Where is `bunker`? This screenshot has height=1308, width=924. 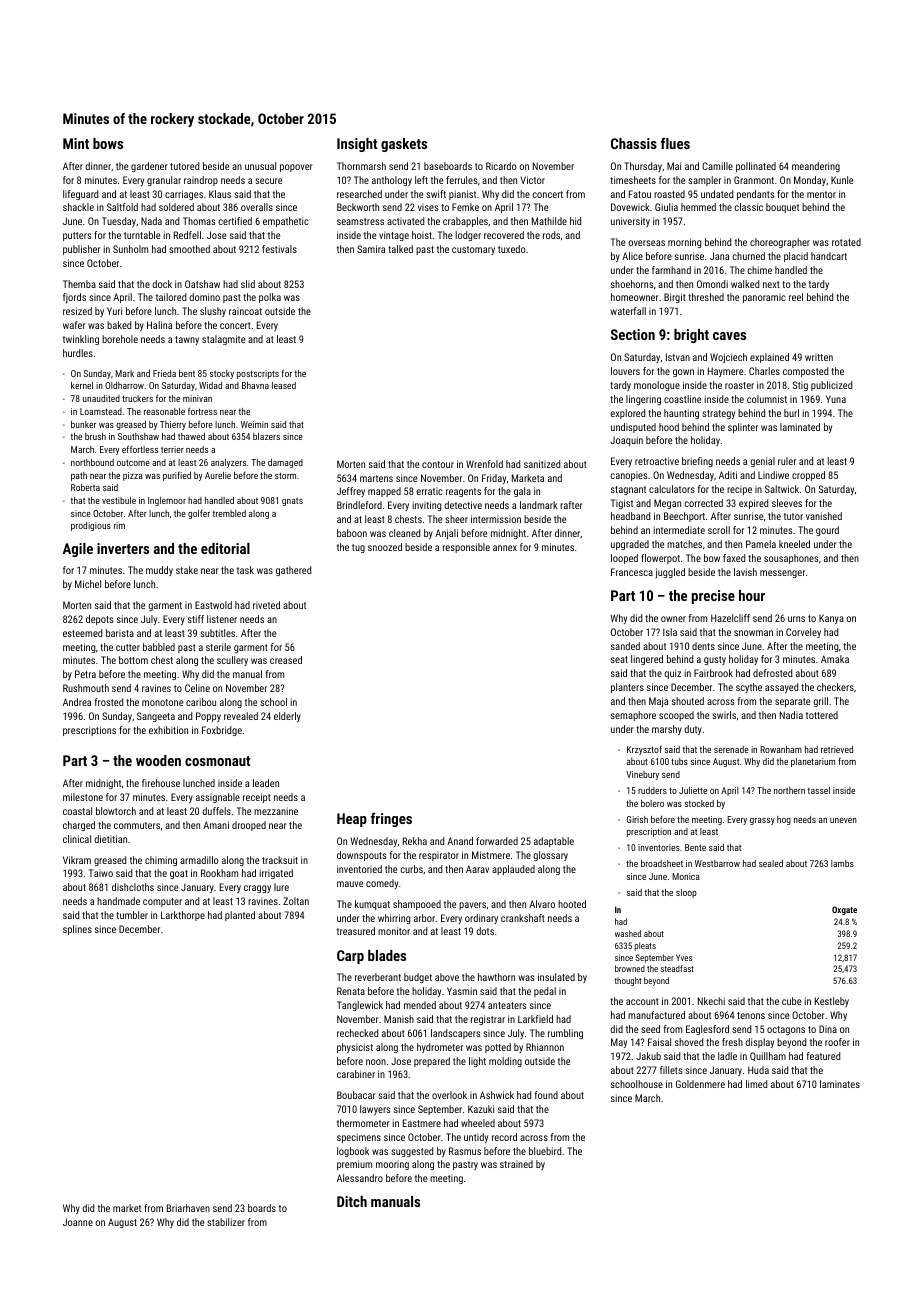
bunker is located at coordinates (83, 424).
